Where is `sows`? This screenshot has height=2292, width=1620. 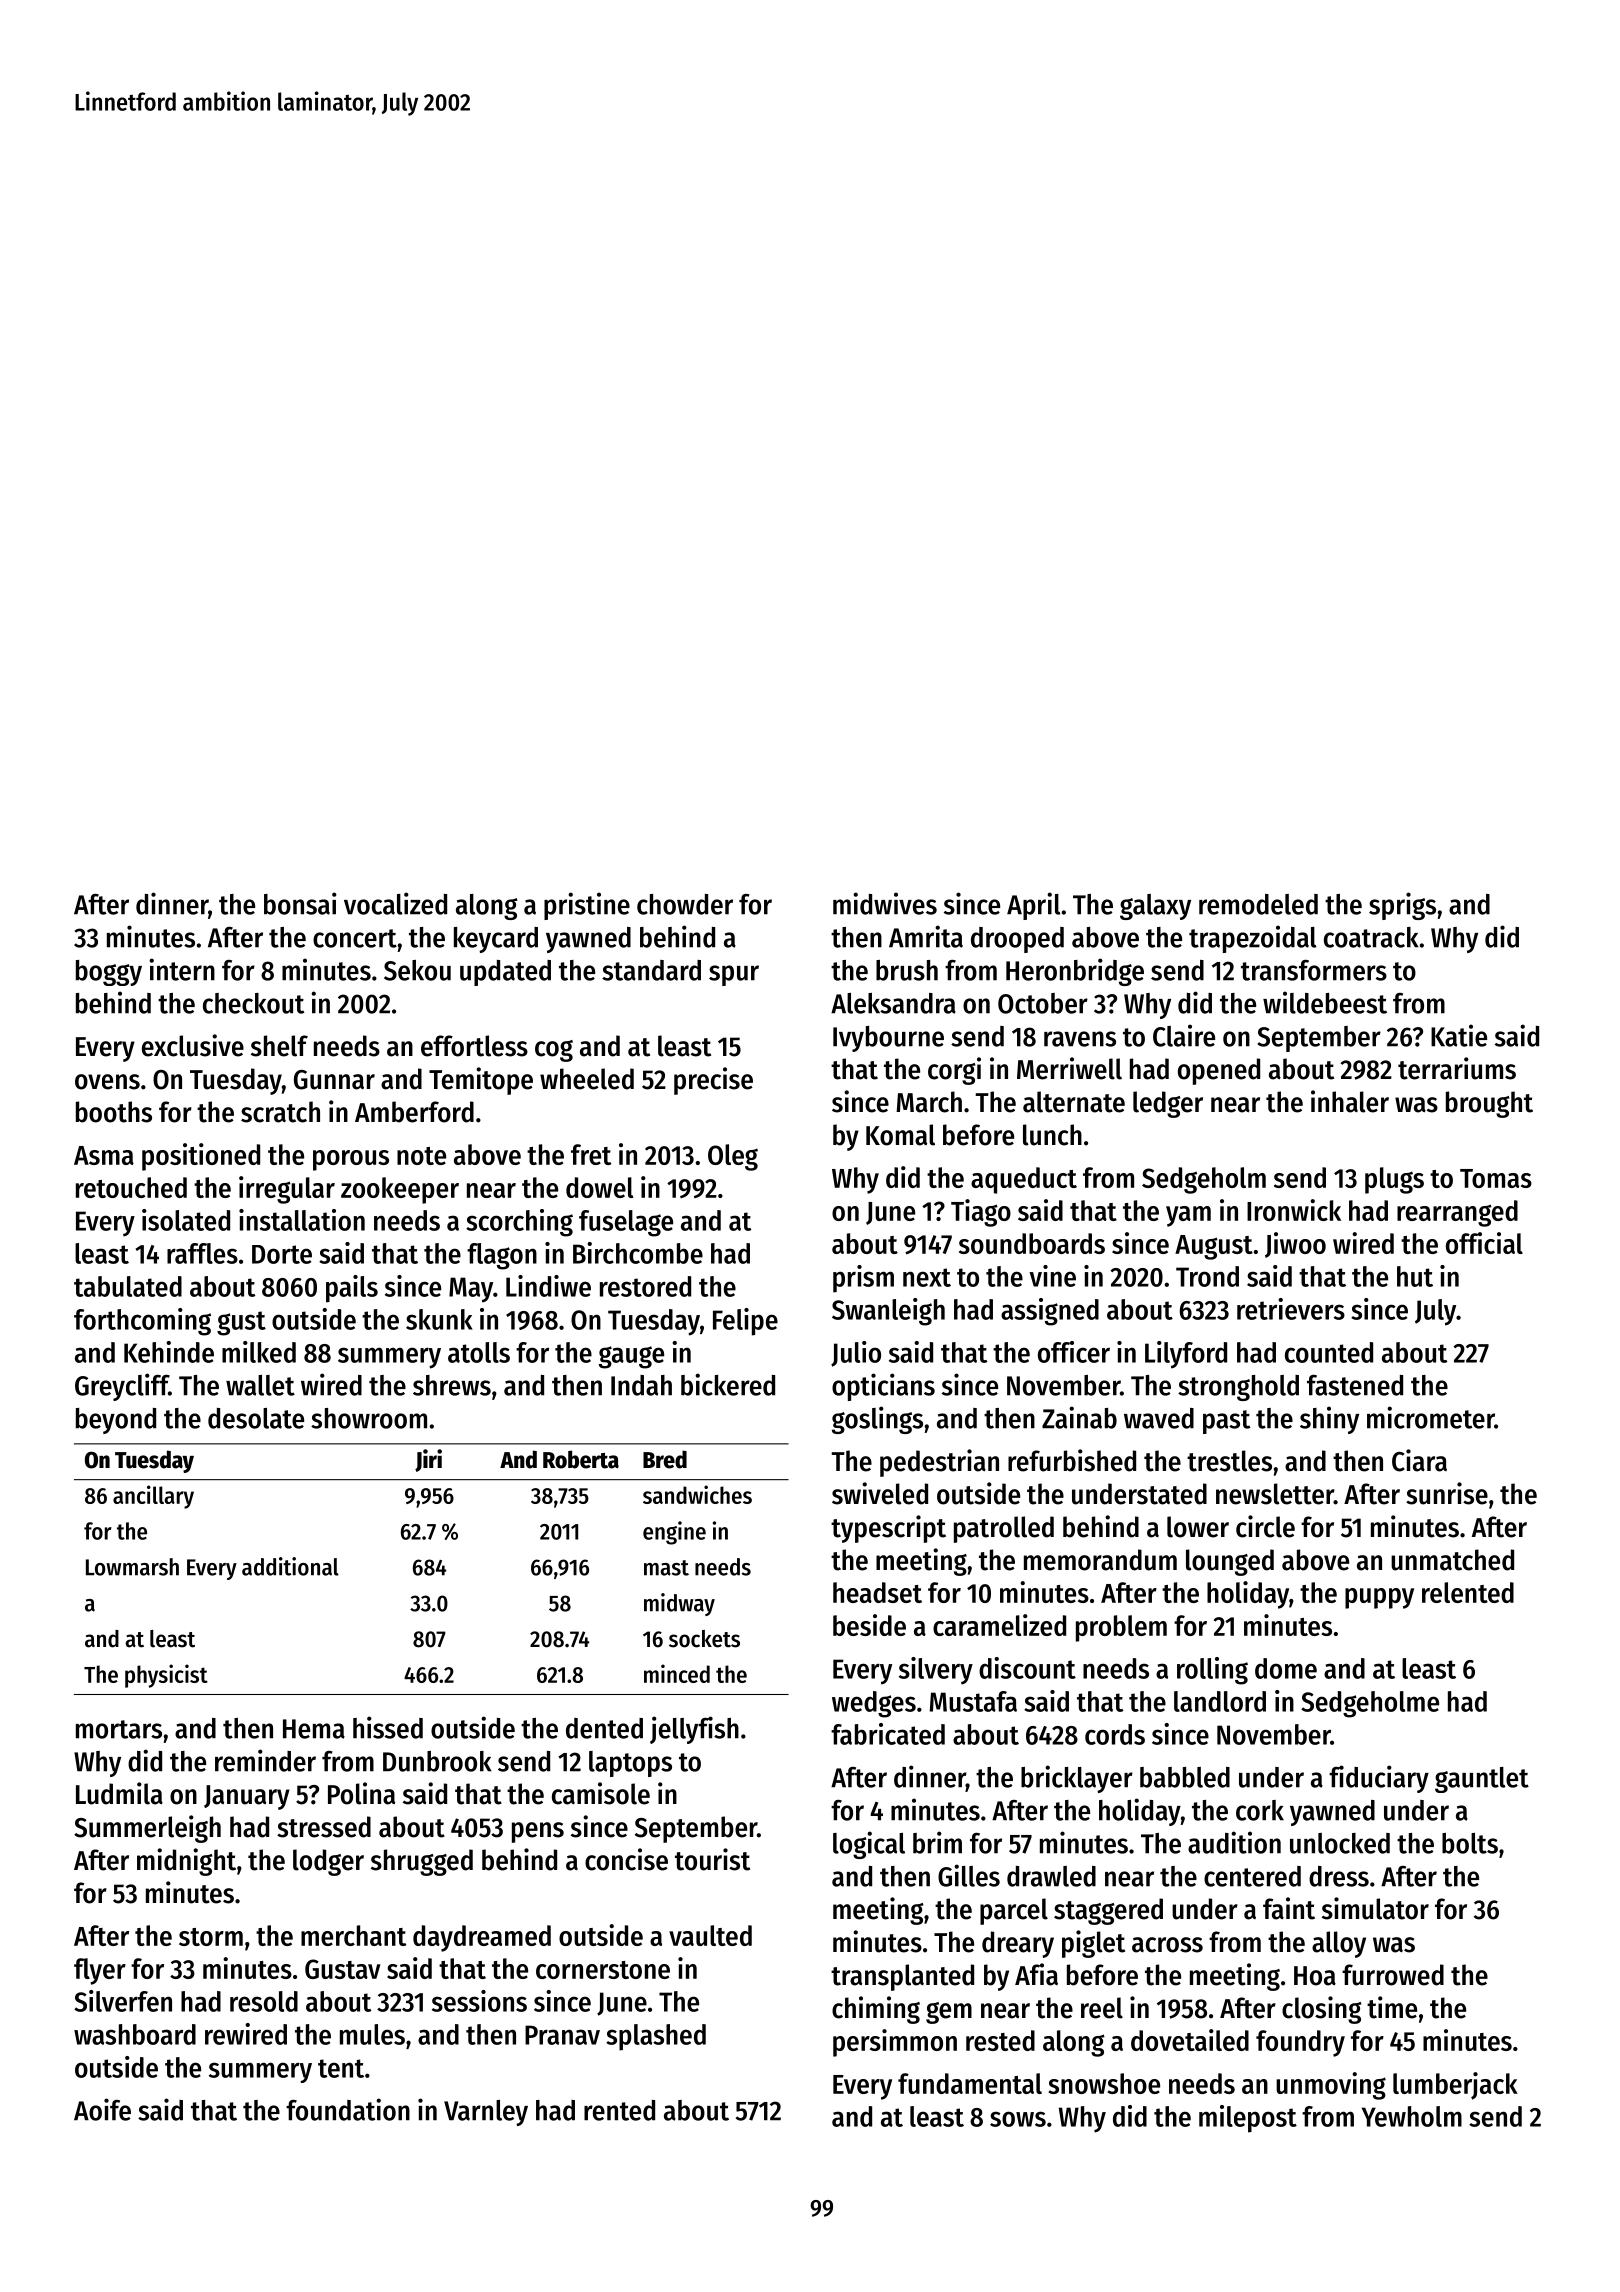 sows is located at coordinates (1018, 2119).
